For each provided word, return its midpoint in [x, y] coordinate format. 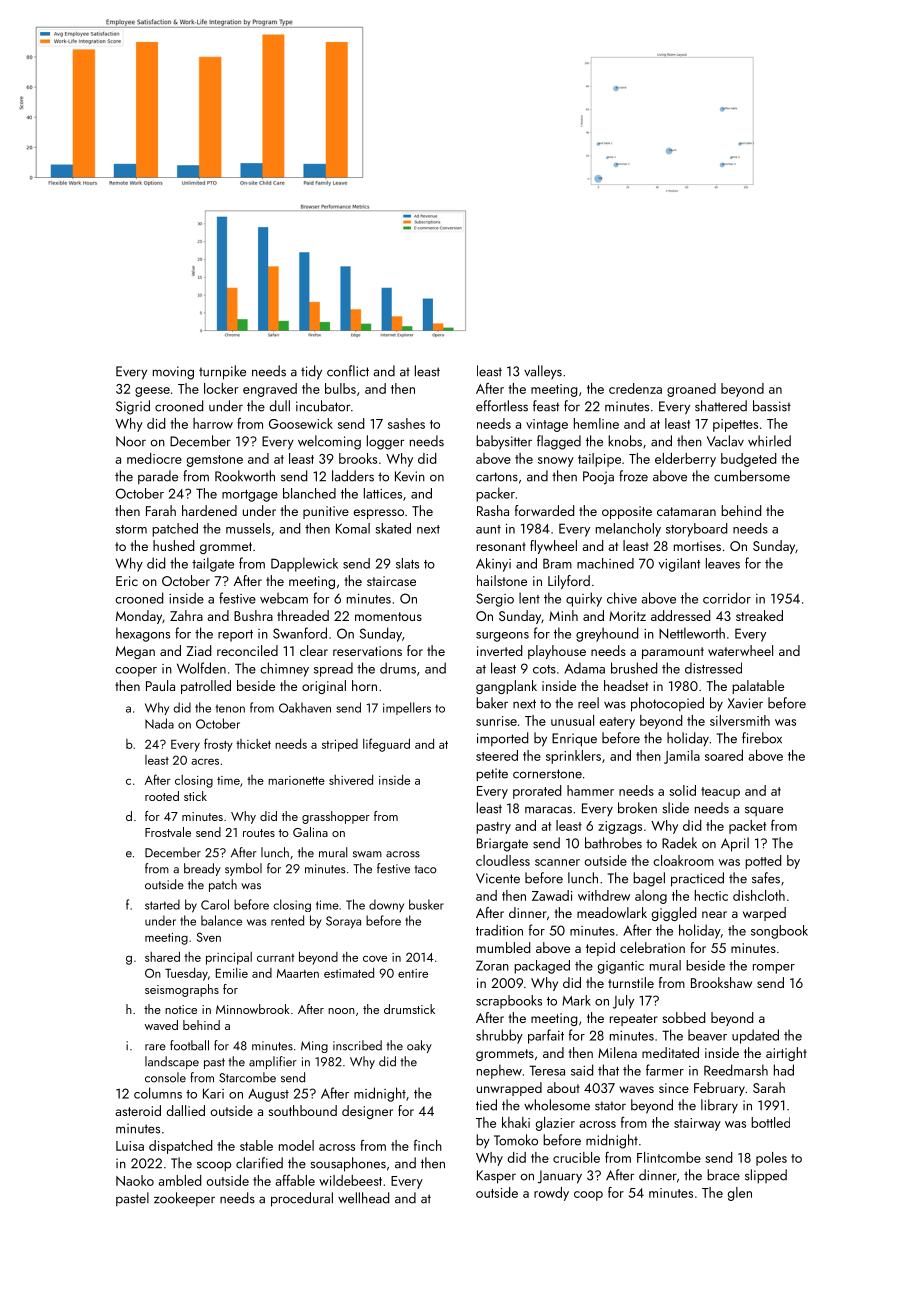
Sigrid [133, 407]
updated [755, 1036]
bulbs [340, 388]
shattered [721, 406]
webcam [284, 598]
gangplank [506, 687]
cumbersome [752, 476]
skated [393, 528]
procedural [302, 1199]
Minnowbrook [253, 1009]
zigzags [620, 827]
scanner [557, 862]
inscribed [357, 1045]
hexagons [143, 634]
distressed [713, 668]
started [162, 904]
